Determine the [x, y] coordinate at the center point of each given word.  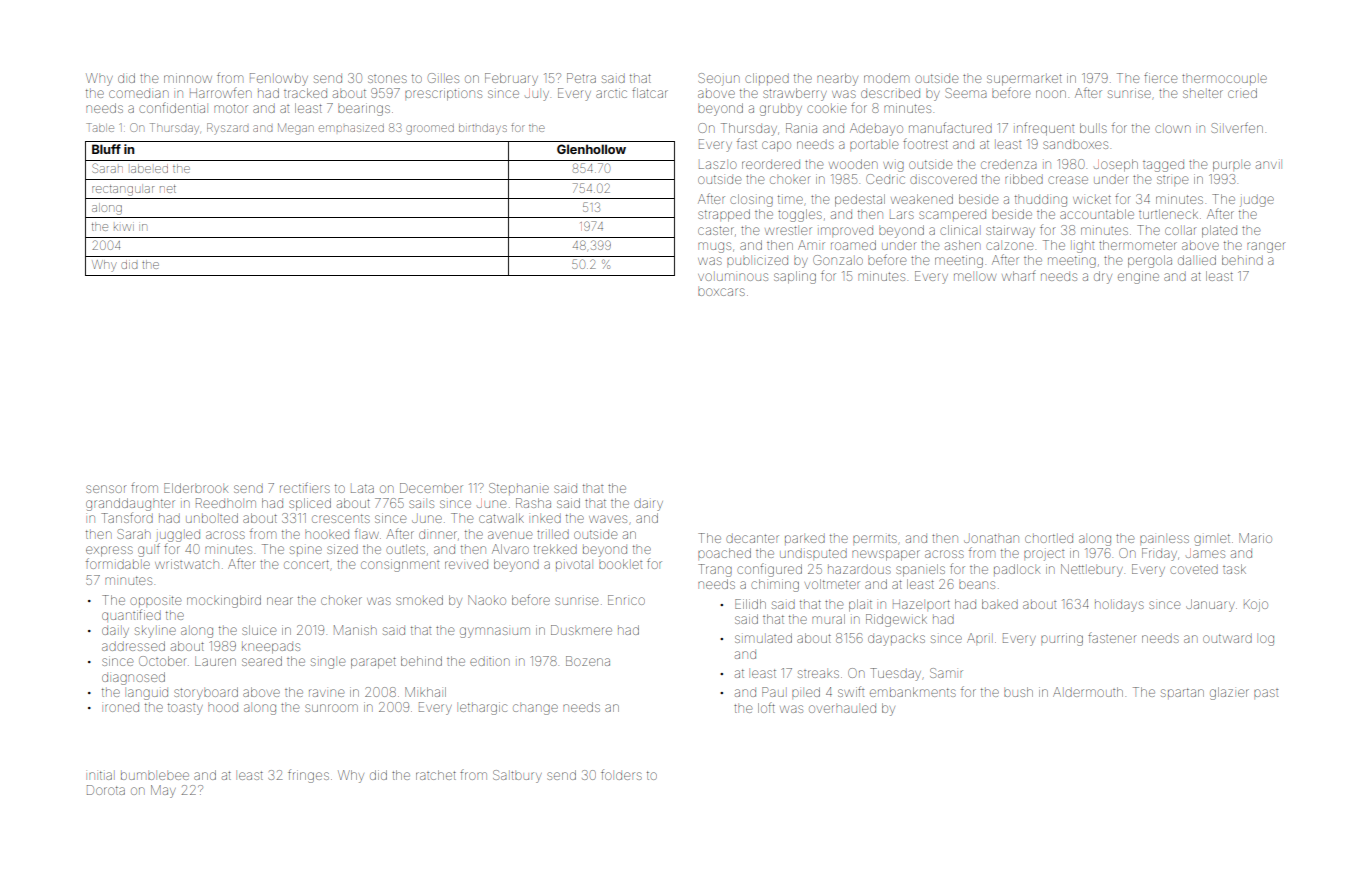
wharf [1019, 275]
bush [1018, 692]
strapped [724, 215]
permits [875, 539]
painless [1164, 539]
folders [621, 774]
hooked [327, 535]
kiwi [124, 227]
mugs [714, 247]
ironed [122, 708]
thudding [1041, 201]
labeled [149, 168]
